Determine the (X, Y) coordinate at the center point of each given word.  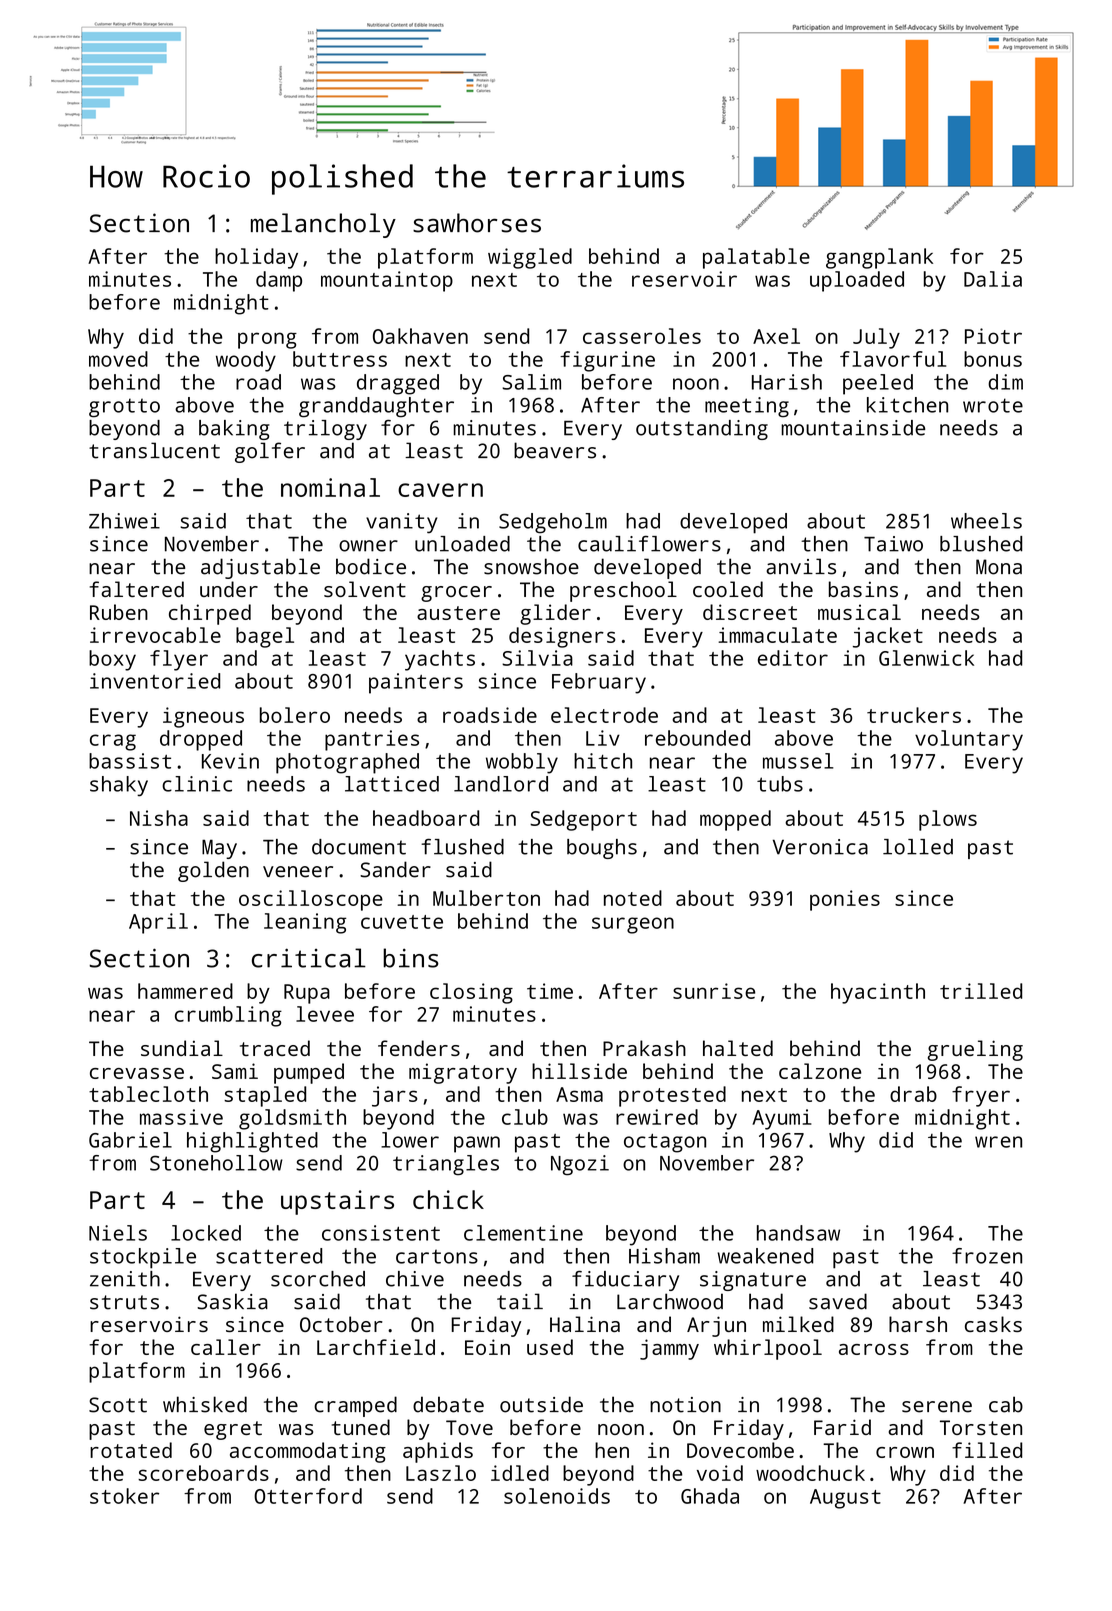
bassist (130, 761)
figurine (607, 361)
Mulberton (486, 898)
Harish (787, 382)
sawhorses (477, 223)
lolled (918, 847)
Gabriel (130, 1140)
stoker (124, 1496)
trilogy (325, 430)
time (550, 991)
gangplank (879, 258)
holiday (256, 258)
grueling (975, 1050)
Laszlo (441, 1473)
